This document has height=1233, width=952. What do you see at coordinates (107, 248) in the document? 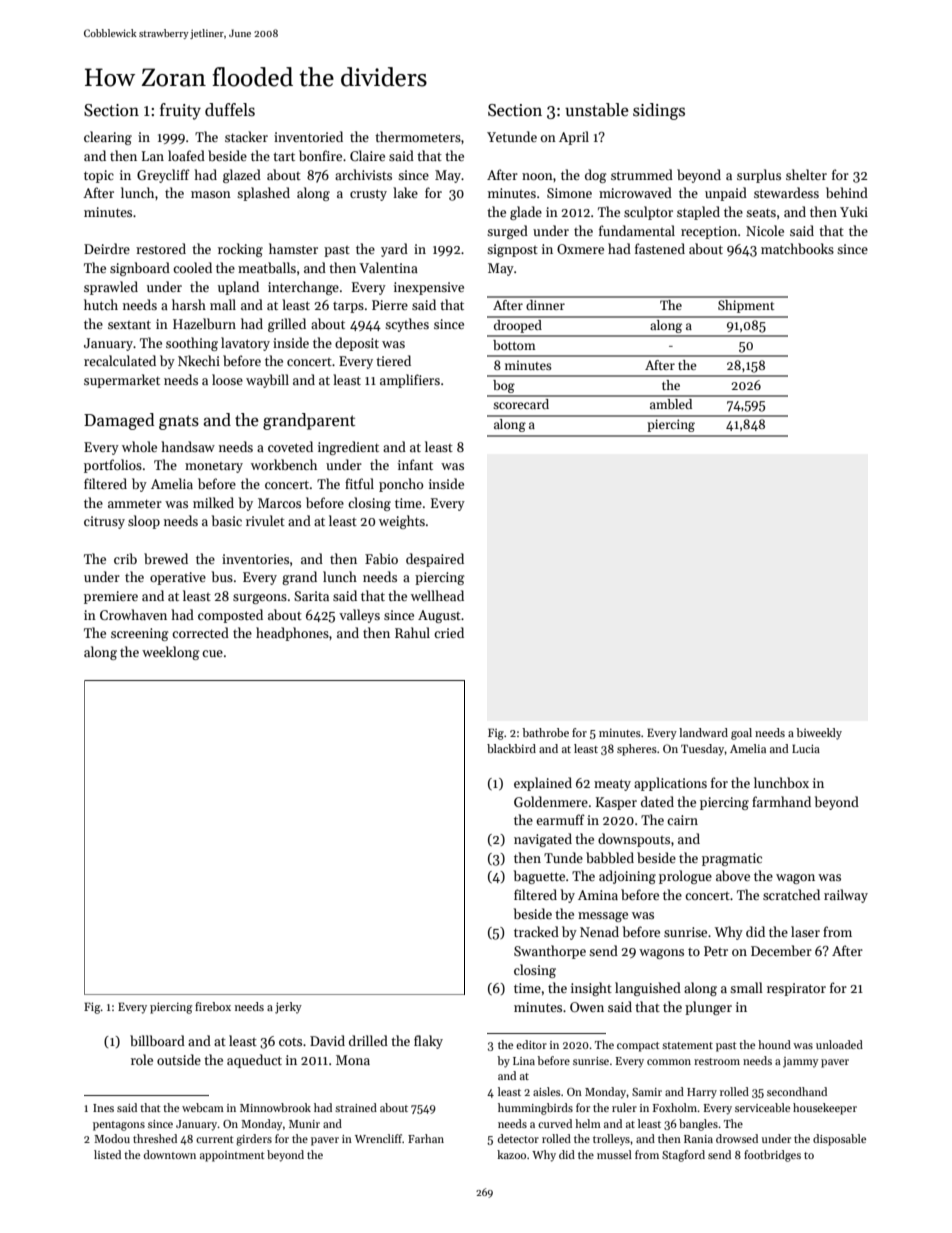
I see `Deirdre` at bounding box center [107, 248].
